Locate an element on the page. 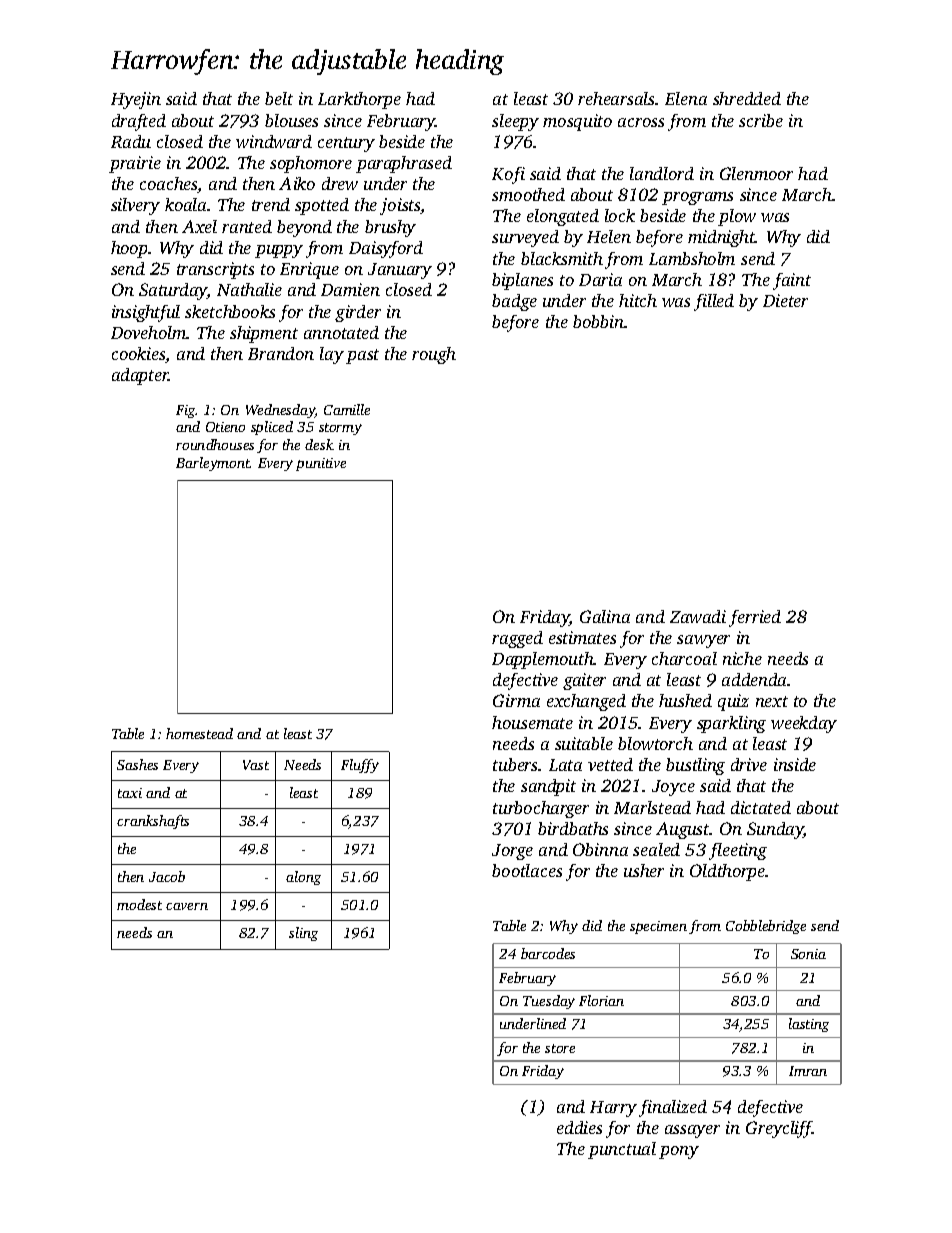 This document has height=1233, width=952. Larkthorpe is located at coordinates (359, 100).
